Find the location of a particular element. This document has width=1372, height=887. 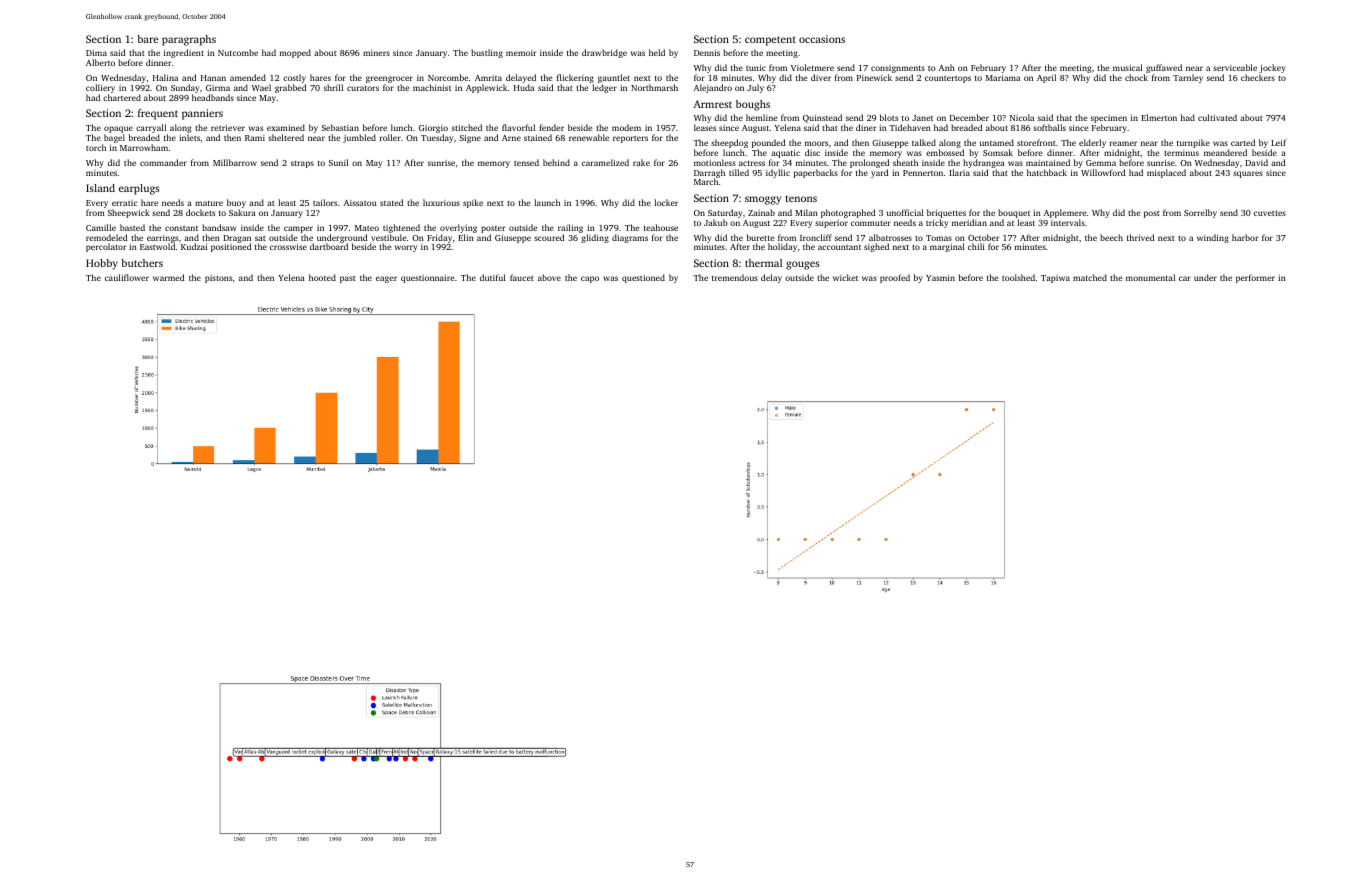

faucet is located at coordinates (522, 277).
